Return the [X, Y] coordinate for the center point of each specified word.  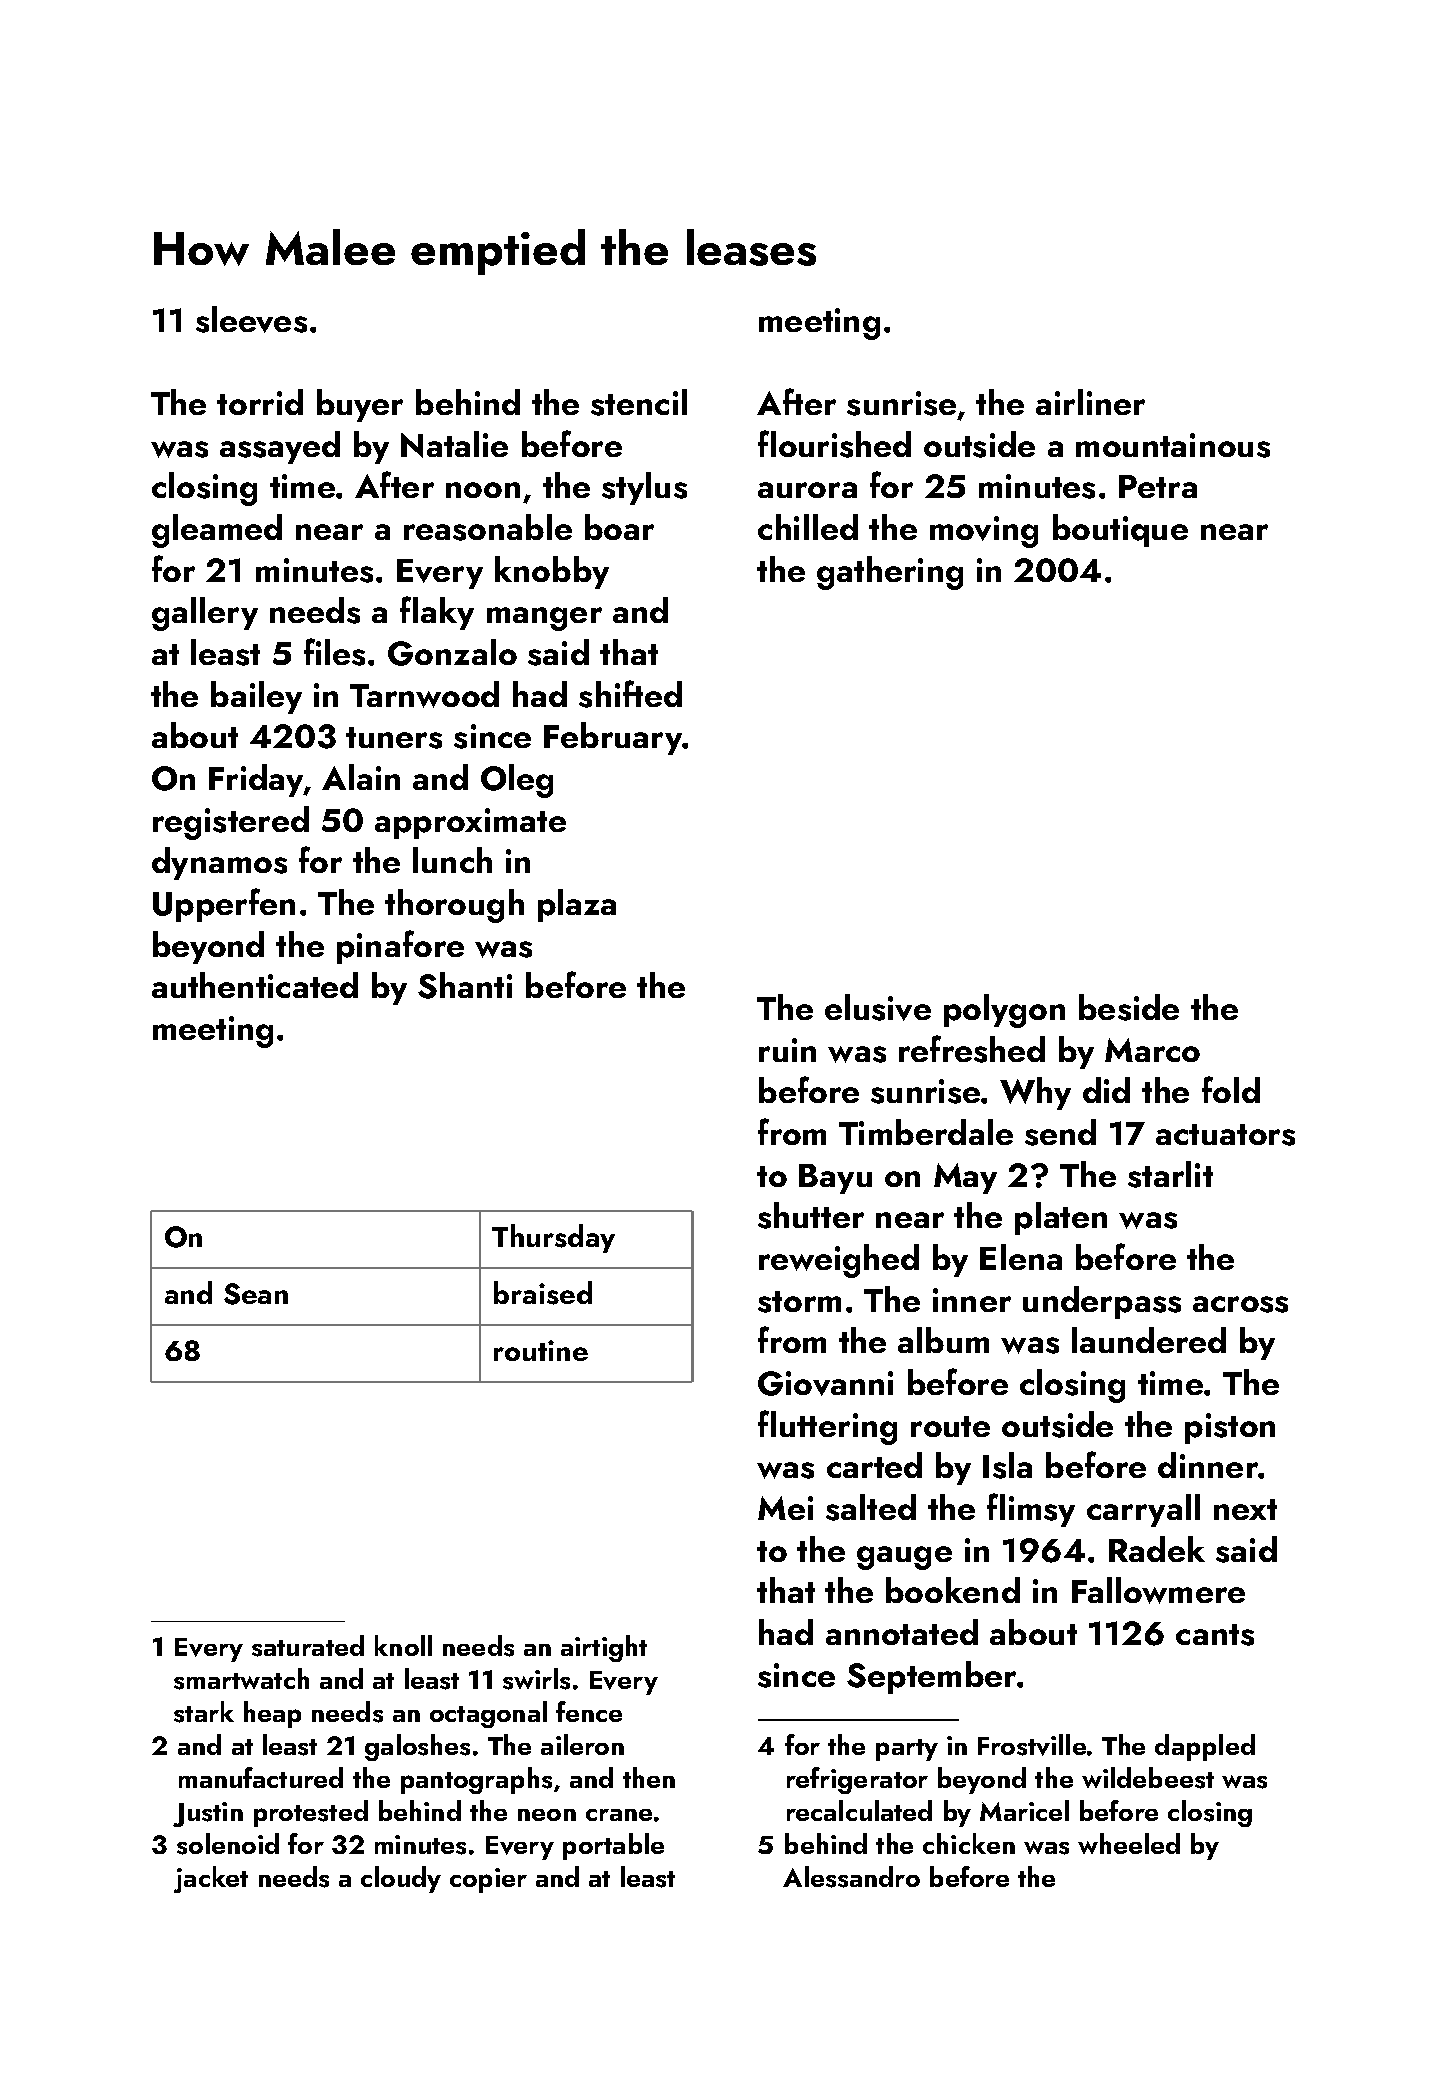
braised [543, 1293]
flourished [834, 444]
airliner [1090, 402]
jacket [211, 1879]
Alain [361, 777]
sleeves [251, 319]
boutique [1120, 530]
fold [1231, 1089]
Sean [256, 1294]
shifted [630, 694]
